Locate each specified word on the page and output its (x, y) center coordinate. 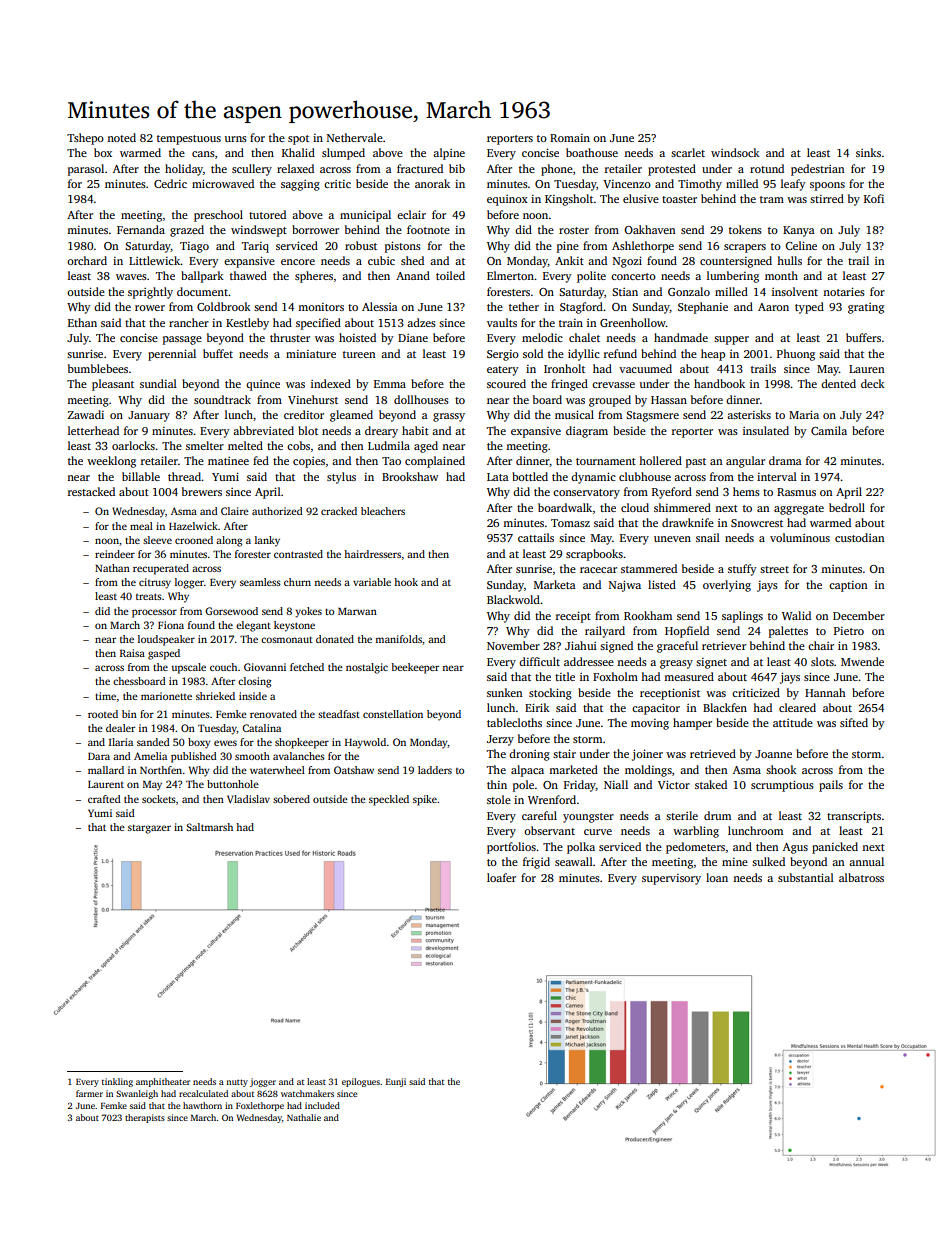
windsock (735, 152)
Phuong (796, 355)
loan (717, 877)
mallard (106, 770)
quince (263, 385)
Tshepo (85, 139)
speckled (389, 800)
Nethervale (355, 137)
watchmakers (307, 1093)
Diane (413, 338)
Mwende (862, 661)
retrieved (713, 753)
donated (335, 639)
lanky (267, 541)
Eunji (396, 1082)
